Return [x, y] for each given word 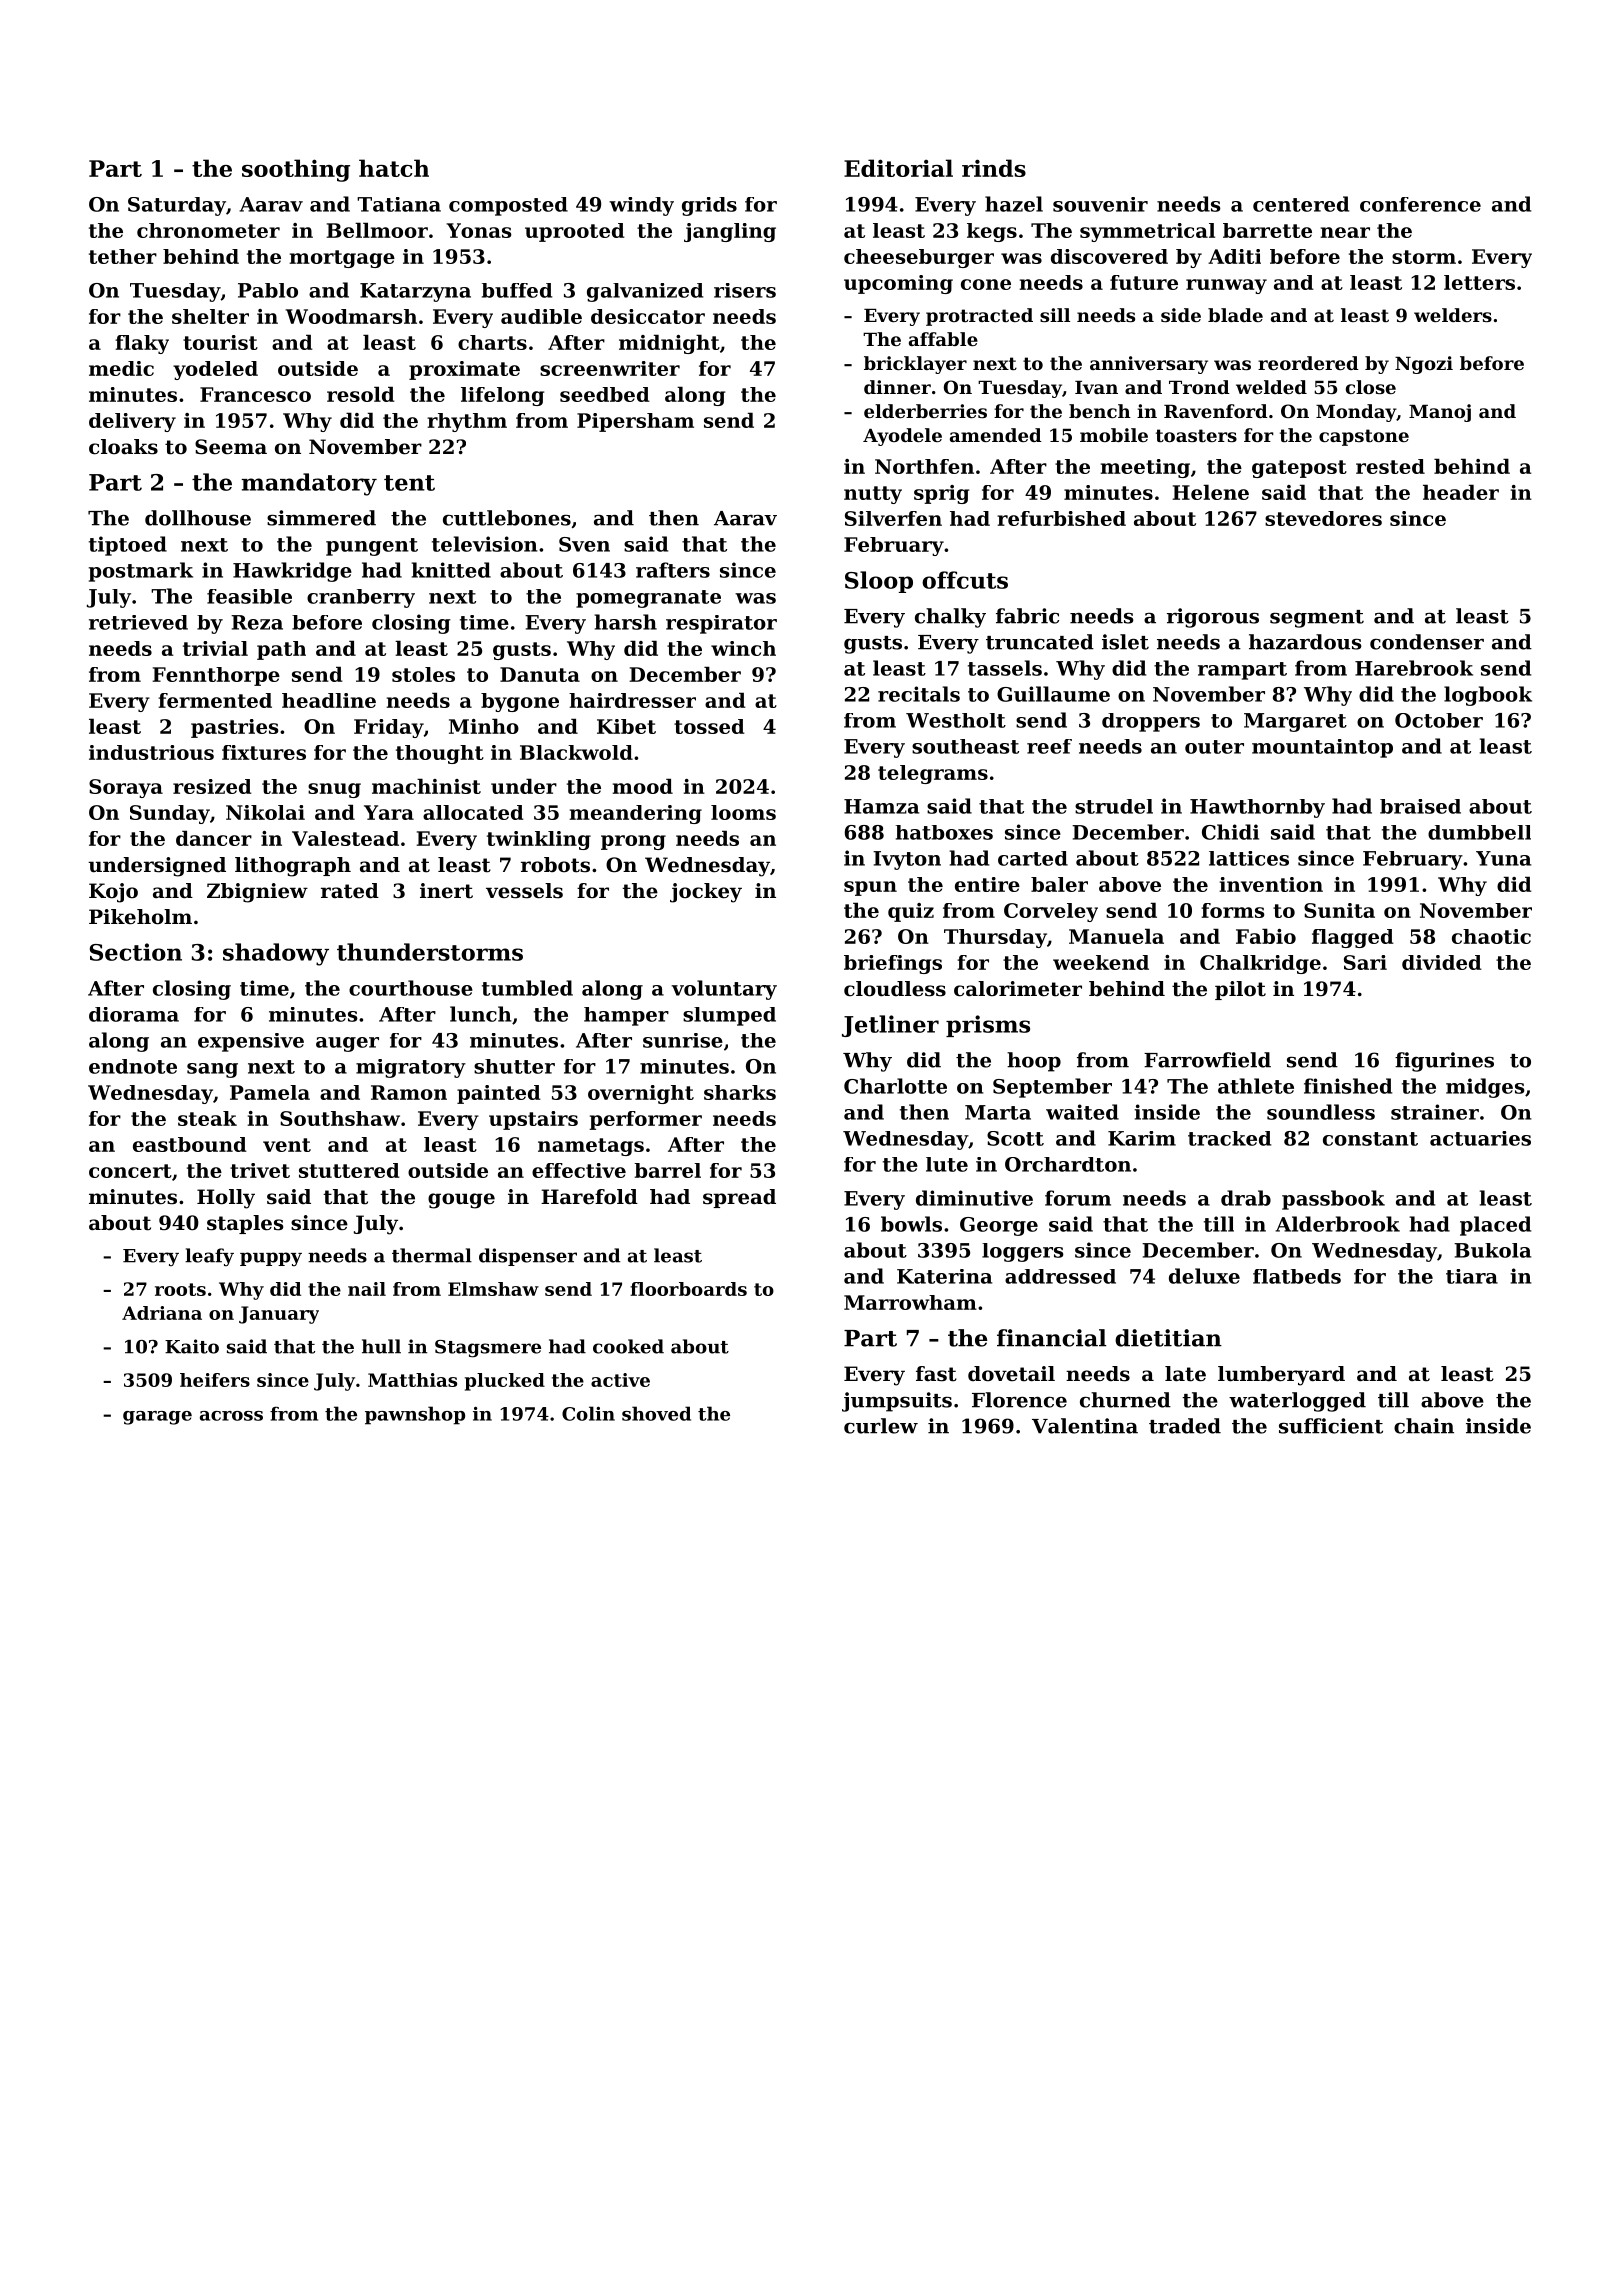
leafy [209, 1257]
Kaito [192, 1346]
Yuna [1503, 858]
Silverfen [893, 518]
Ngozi [1424, 365]
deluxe [1204, 1276]
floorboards [688, 1289]
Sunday [170, 814]
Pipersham [635, 422]
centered [1301, 204]
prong [633, 842]
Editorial [898, 168]
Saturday [177, 206]
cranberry [361, 598]
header [1461, 492]
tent [409, 483]
